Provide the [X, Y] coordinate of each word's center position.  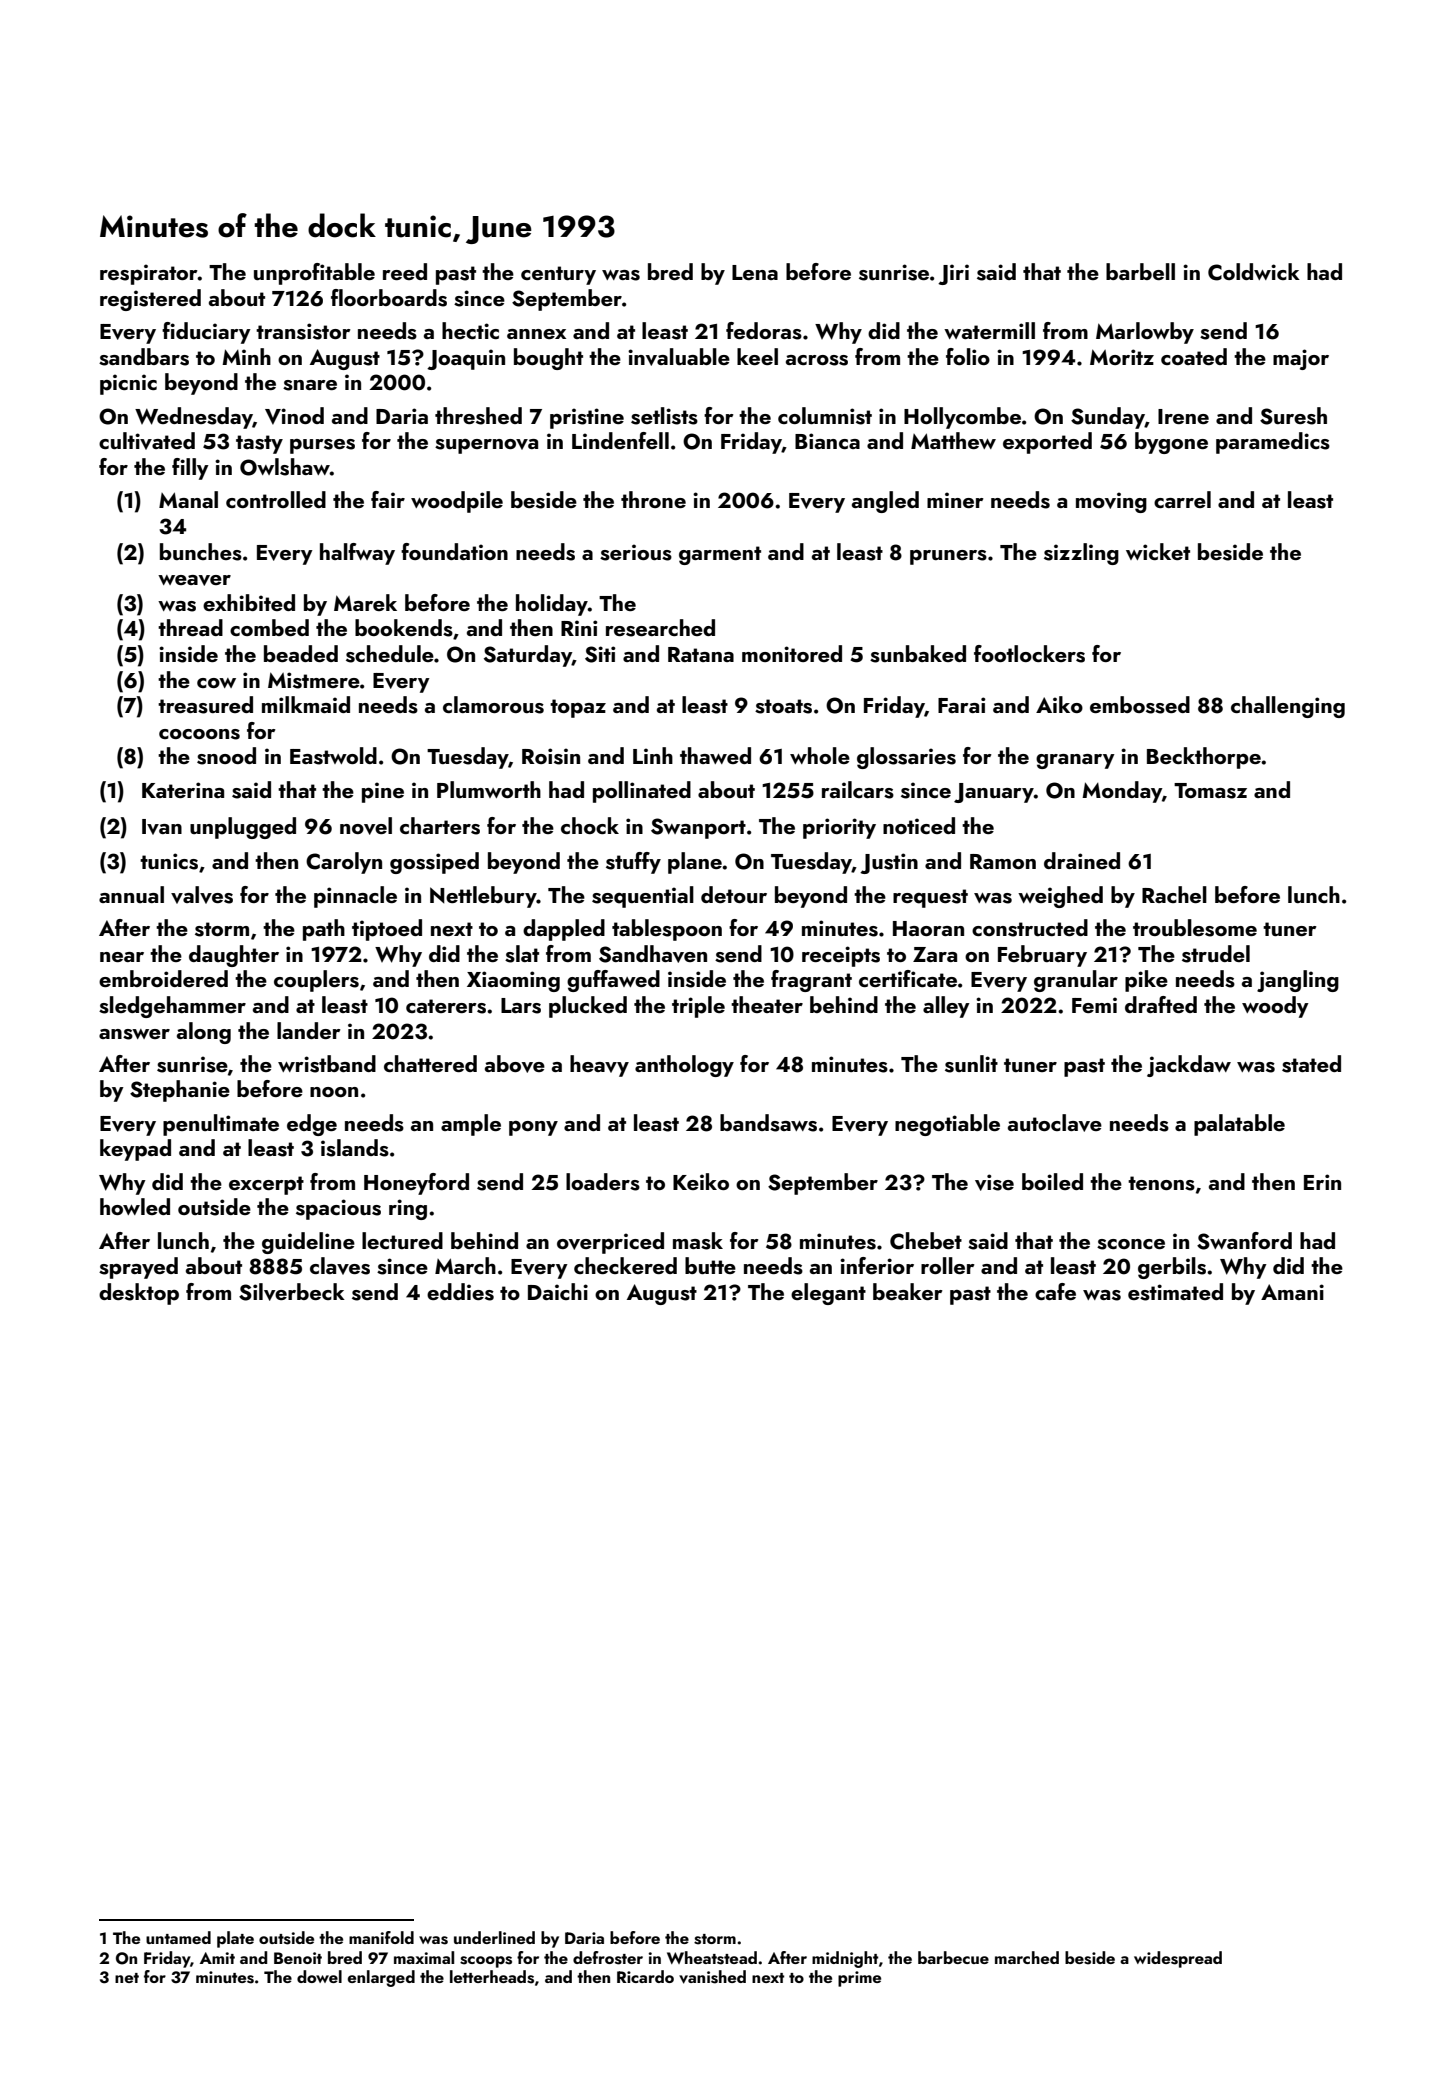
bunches [201, 552]
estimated [1175, 1292]
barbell [1140, 271]
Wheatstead [712, 1958]
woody [1275, 1007]
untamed [178, 1937]
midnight [845, 1959]
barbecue [953, 1957]
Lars [521, 1006]
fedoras [764, 331]
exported [1047, 443]
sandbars [144, 357]
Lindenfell [620, 440]
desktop [139, 1294]
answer [134, 1034]
